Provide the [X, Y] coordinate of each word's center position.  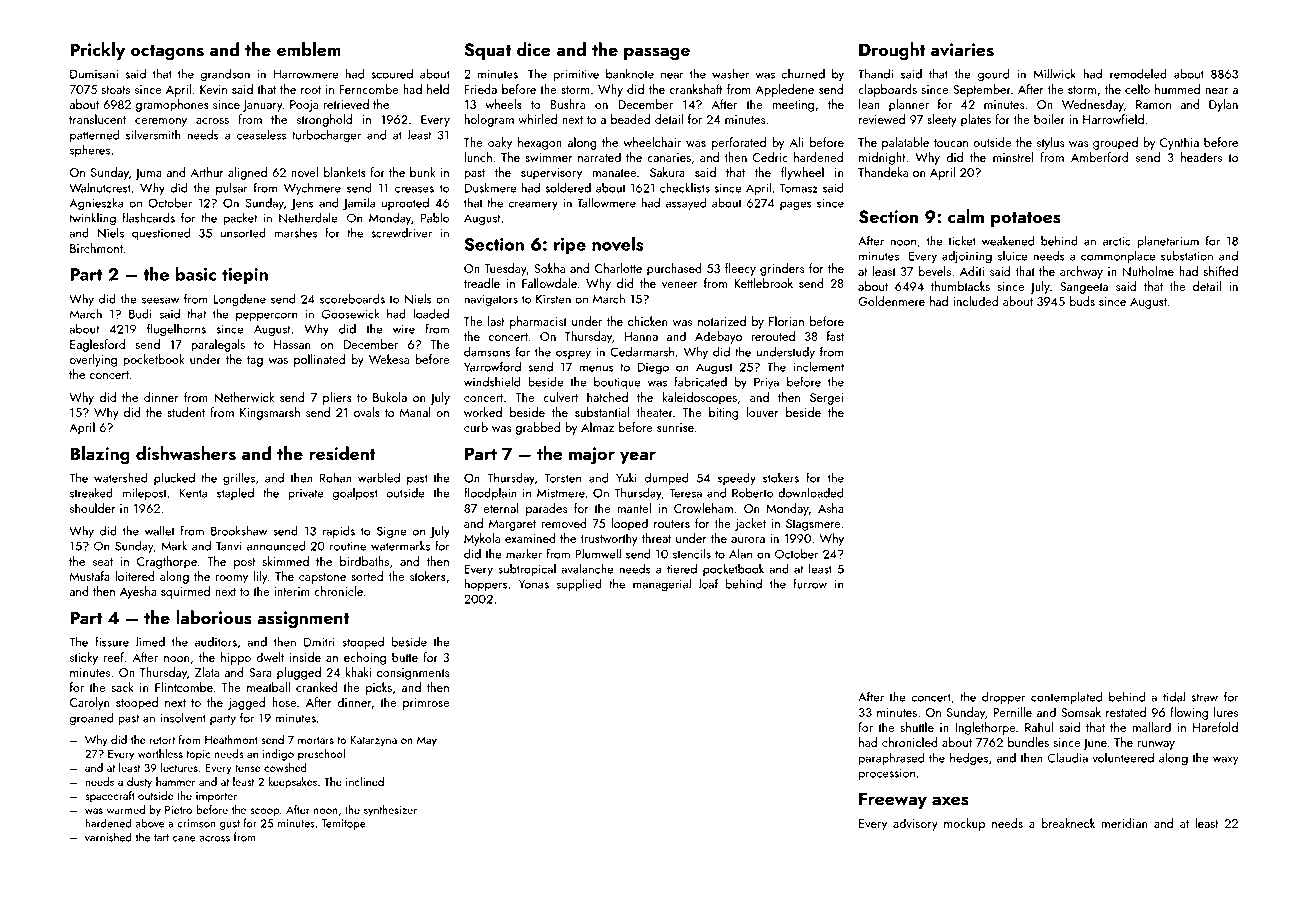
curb [476, 427]
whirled [537, 119]
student [186, 412]
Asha [831, 508]
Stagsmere [813, 525]
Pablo [435, 217]
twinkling [92, 219]
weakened [1008, 240]
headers [1201, 157]
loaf [708, 583]
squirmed [185, 592]
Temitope [344, 824]
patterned [94, 135]
